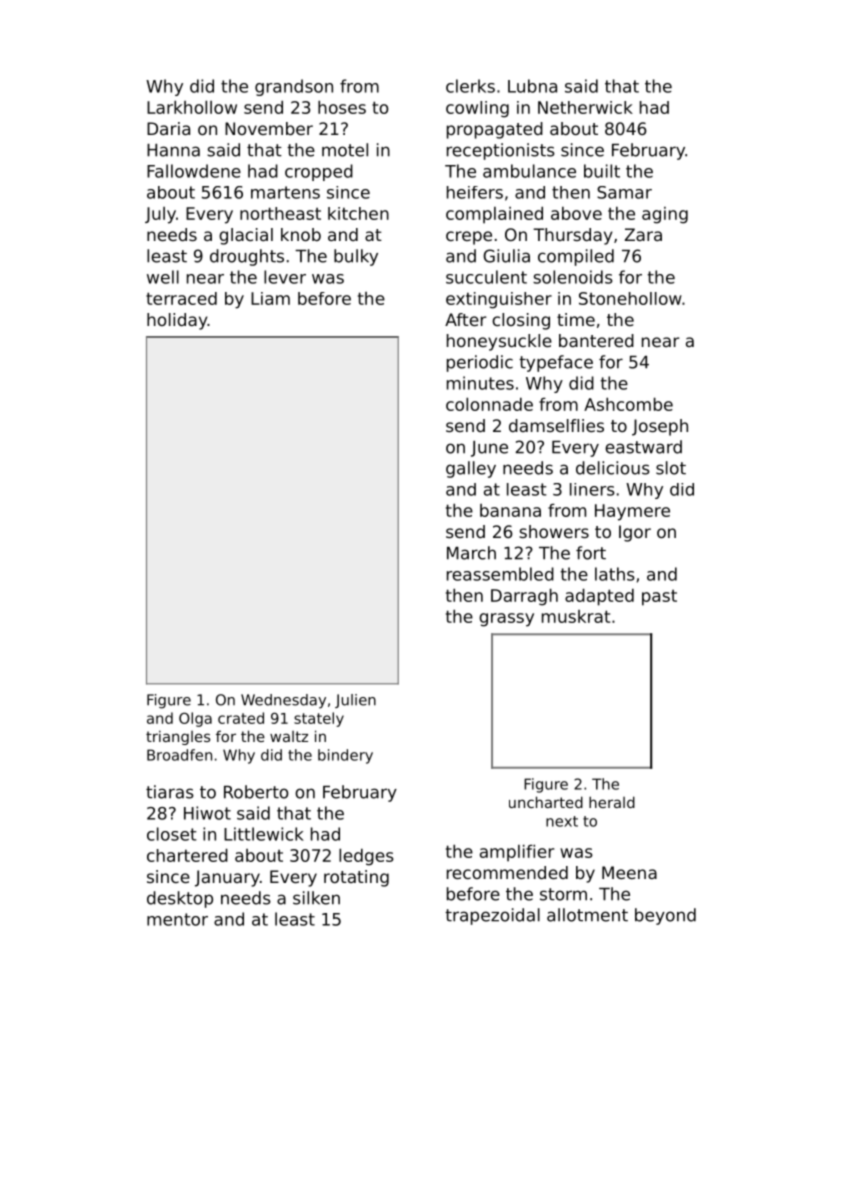 The width and height of the screenshot is (844, 1198). I want to click on periodic, so click(480, 363).
